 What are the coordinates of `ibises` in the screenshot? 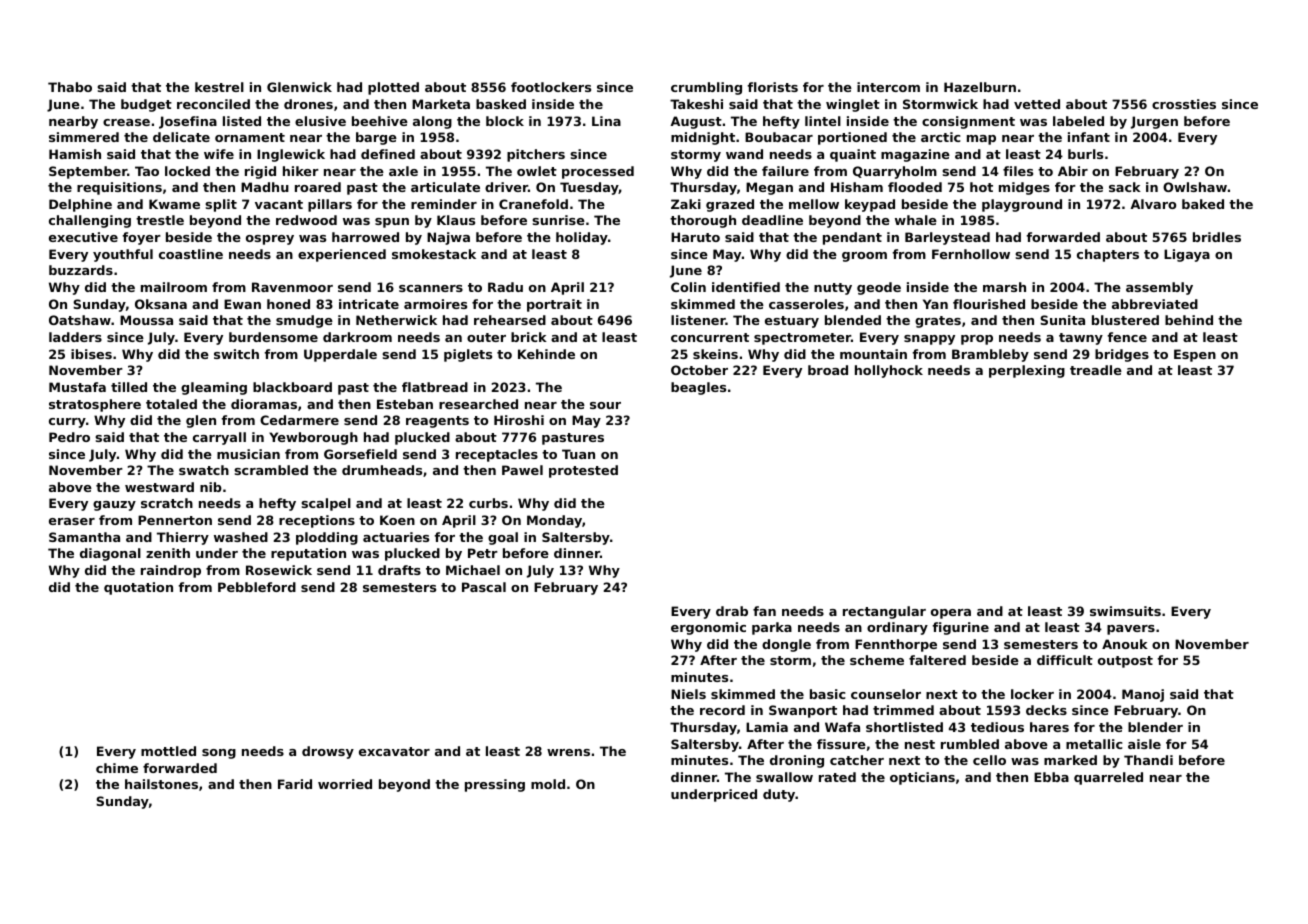 It's located at (91, 354).
